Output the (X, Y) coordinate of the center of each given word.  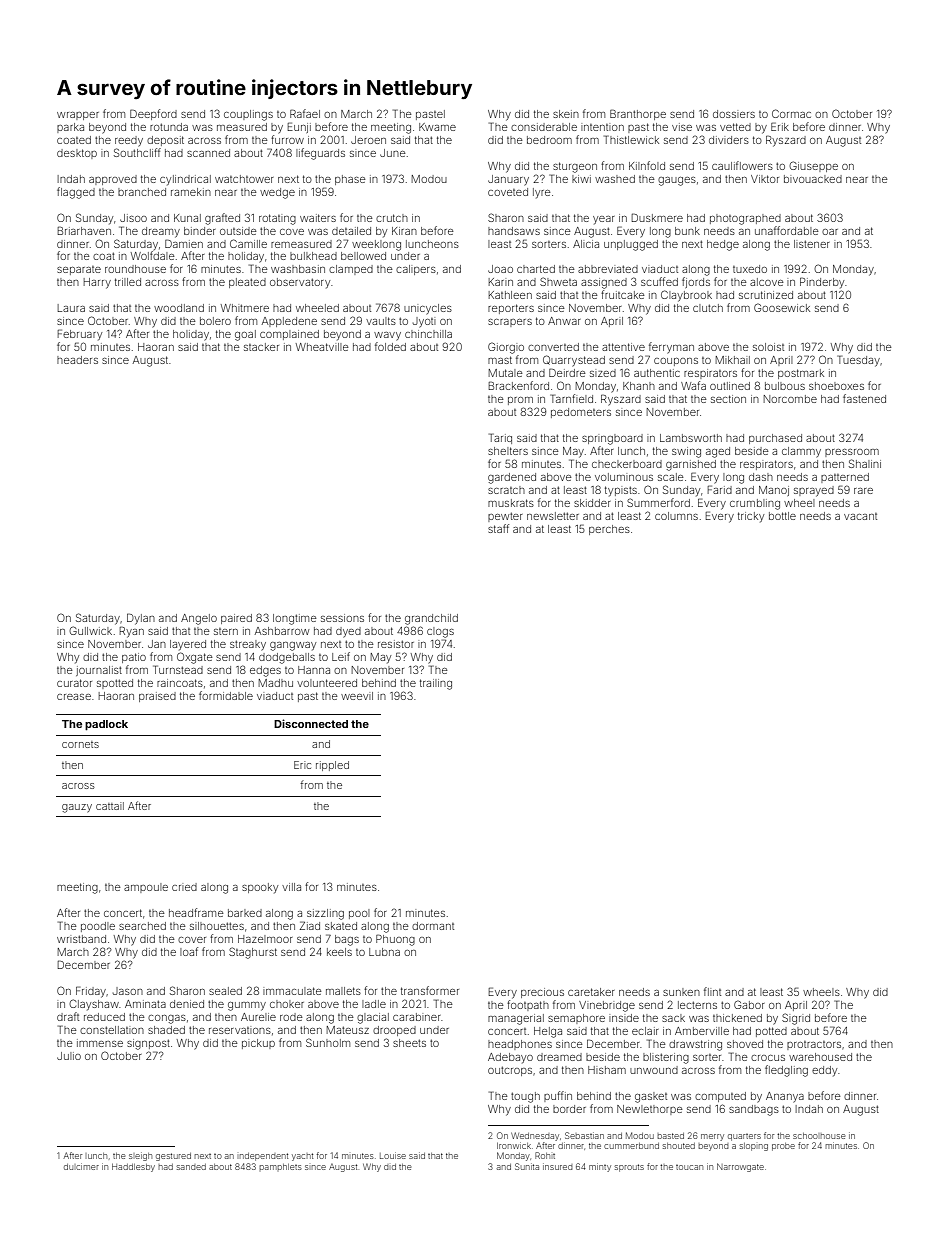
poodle (98, 927)
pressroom (852, 453)
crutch (392, 218)
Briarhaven (84, 231)
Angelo (199, 619)
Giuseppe (813, 166)
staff (498, 528)
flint (712, 991)
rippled (332, 766)
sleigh (140, 1156)
